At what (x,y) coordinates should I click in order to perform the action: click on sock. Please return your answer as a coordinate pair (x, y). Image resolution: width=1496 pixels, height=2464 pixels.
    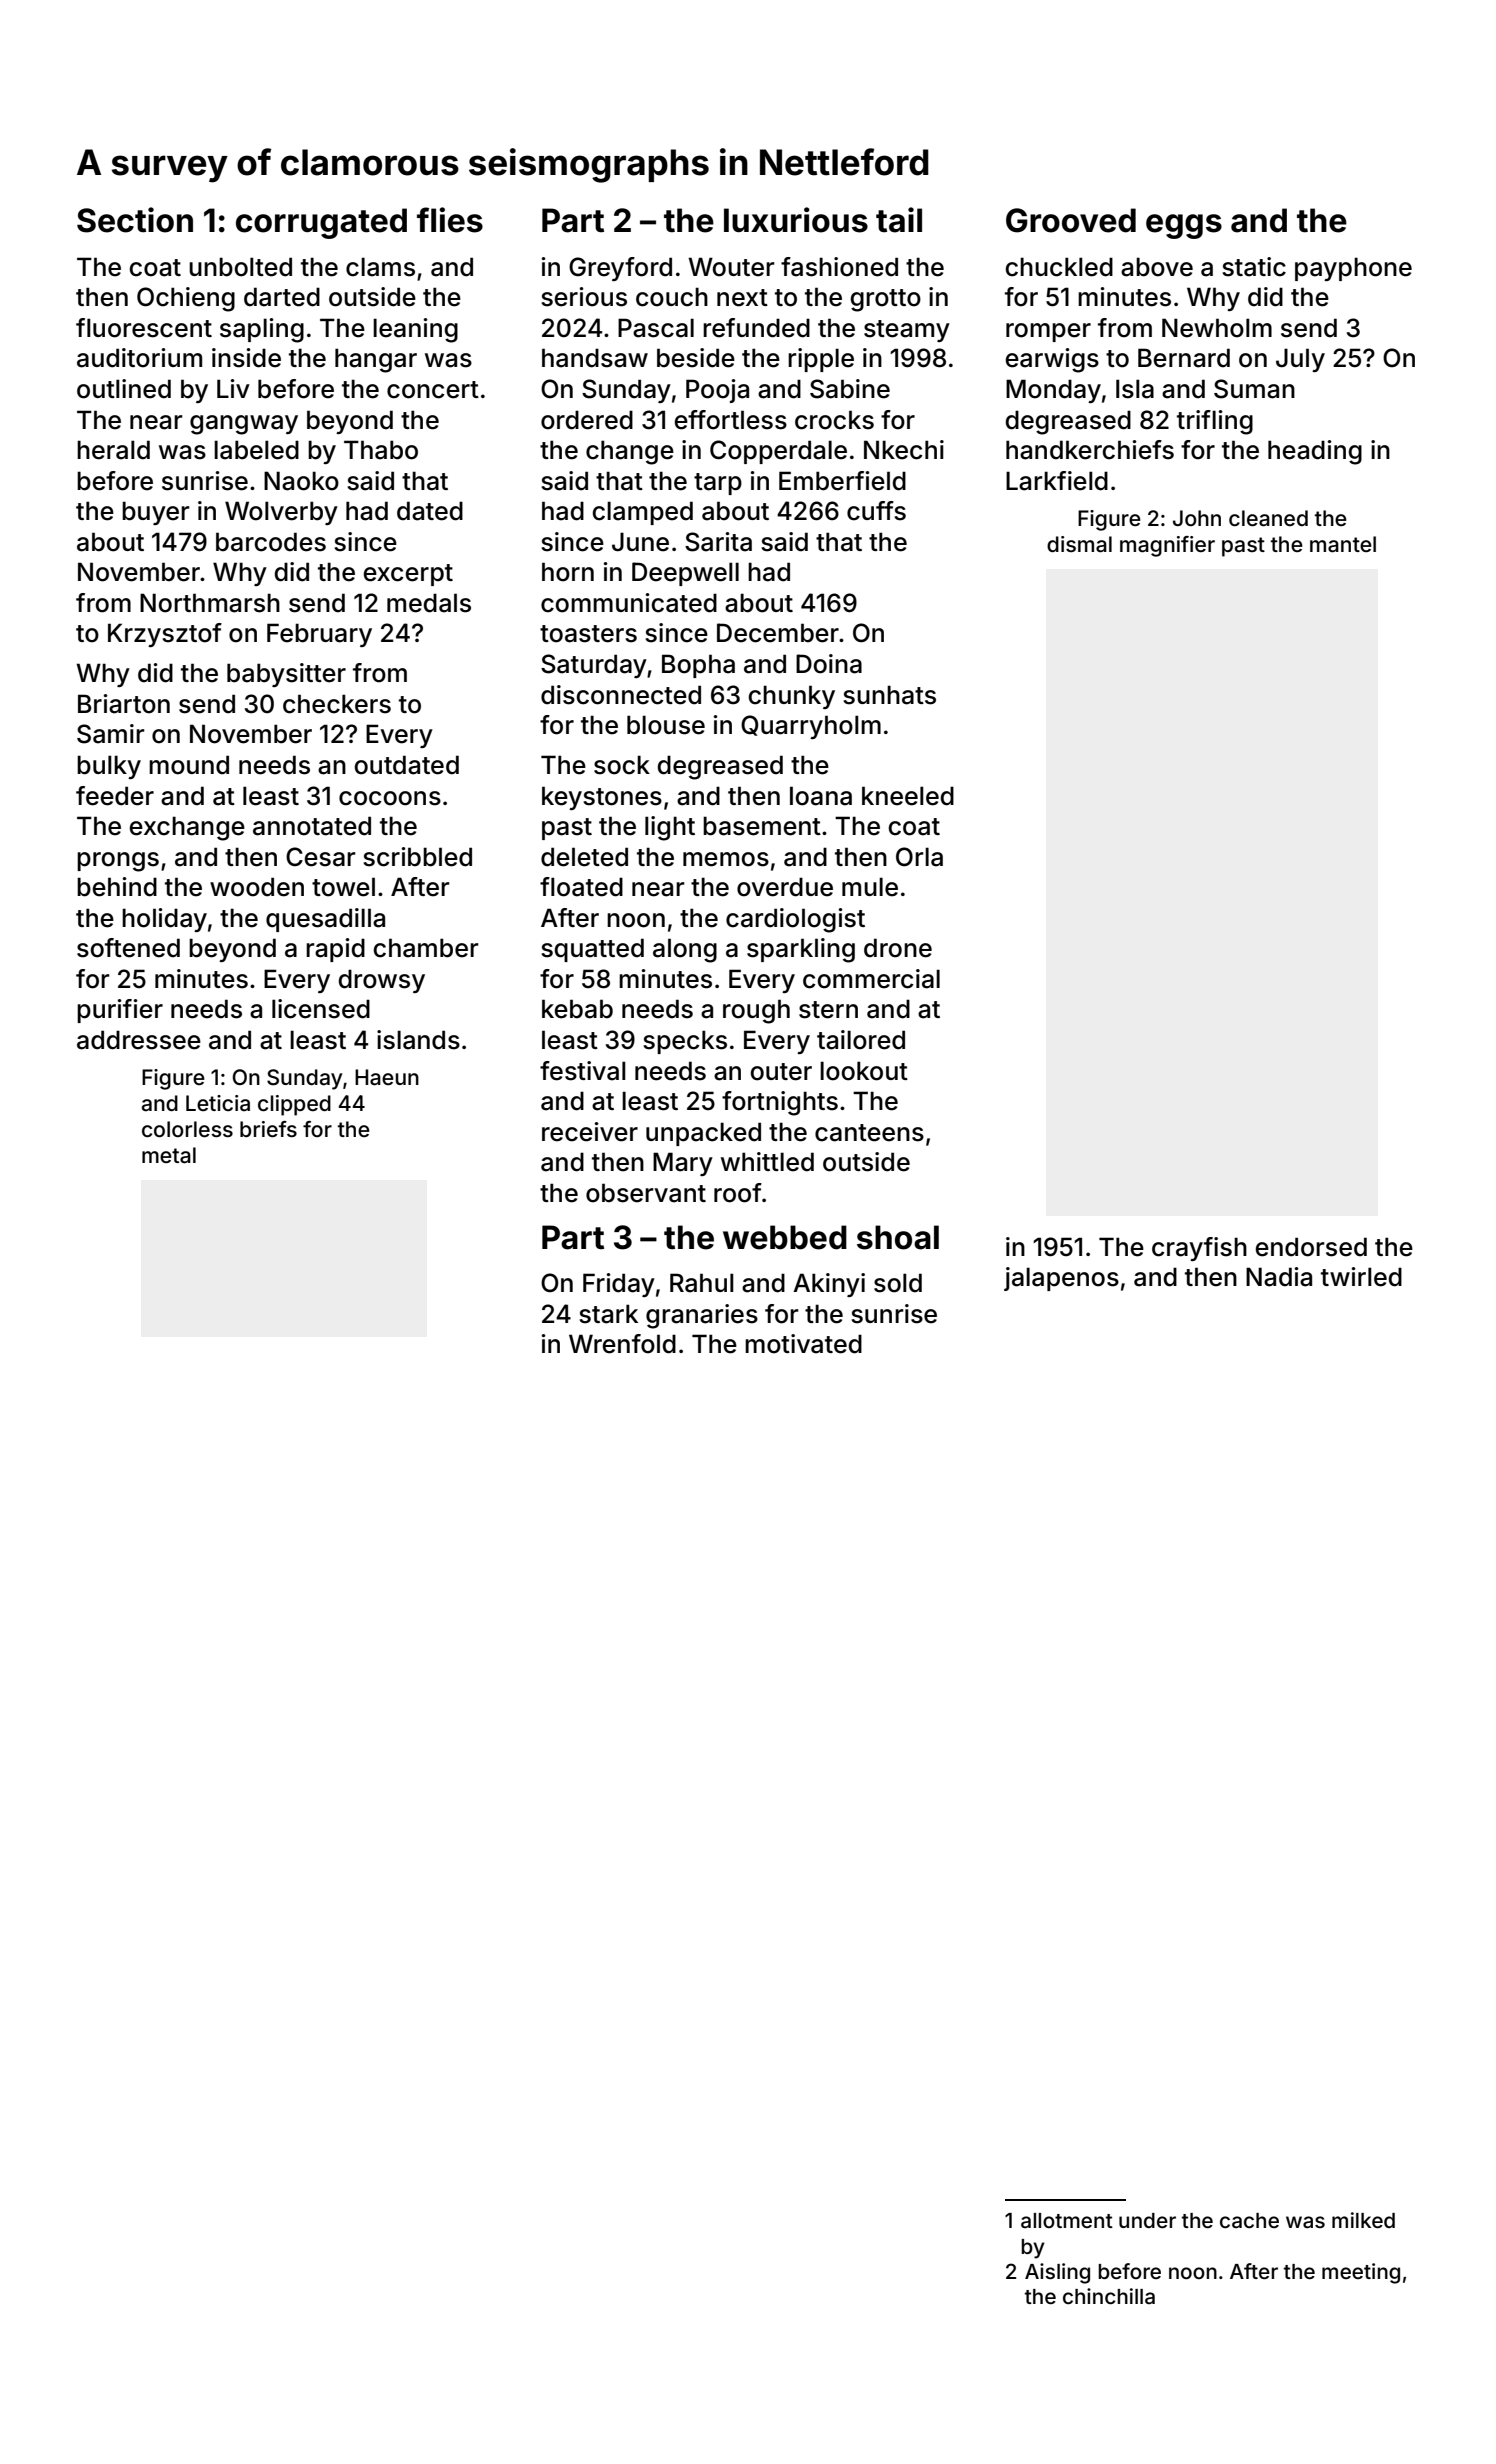
    Looking at the image, I should click on (622, 765).
